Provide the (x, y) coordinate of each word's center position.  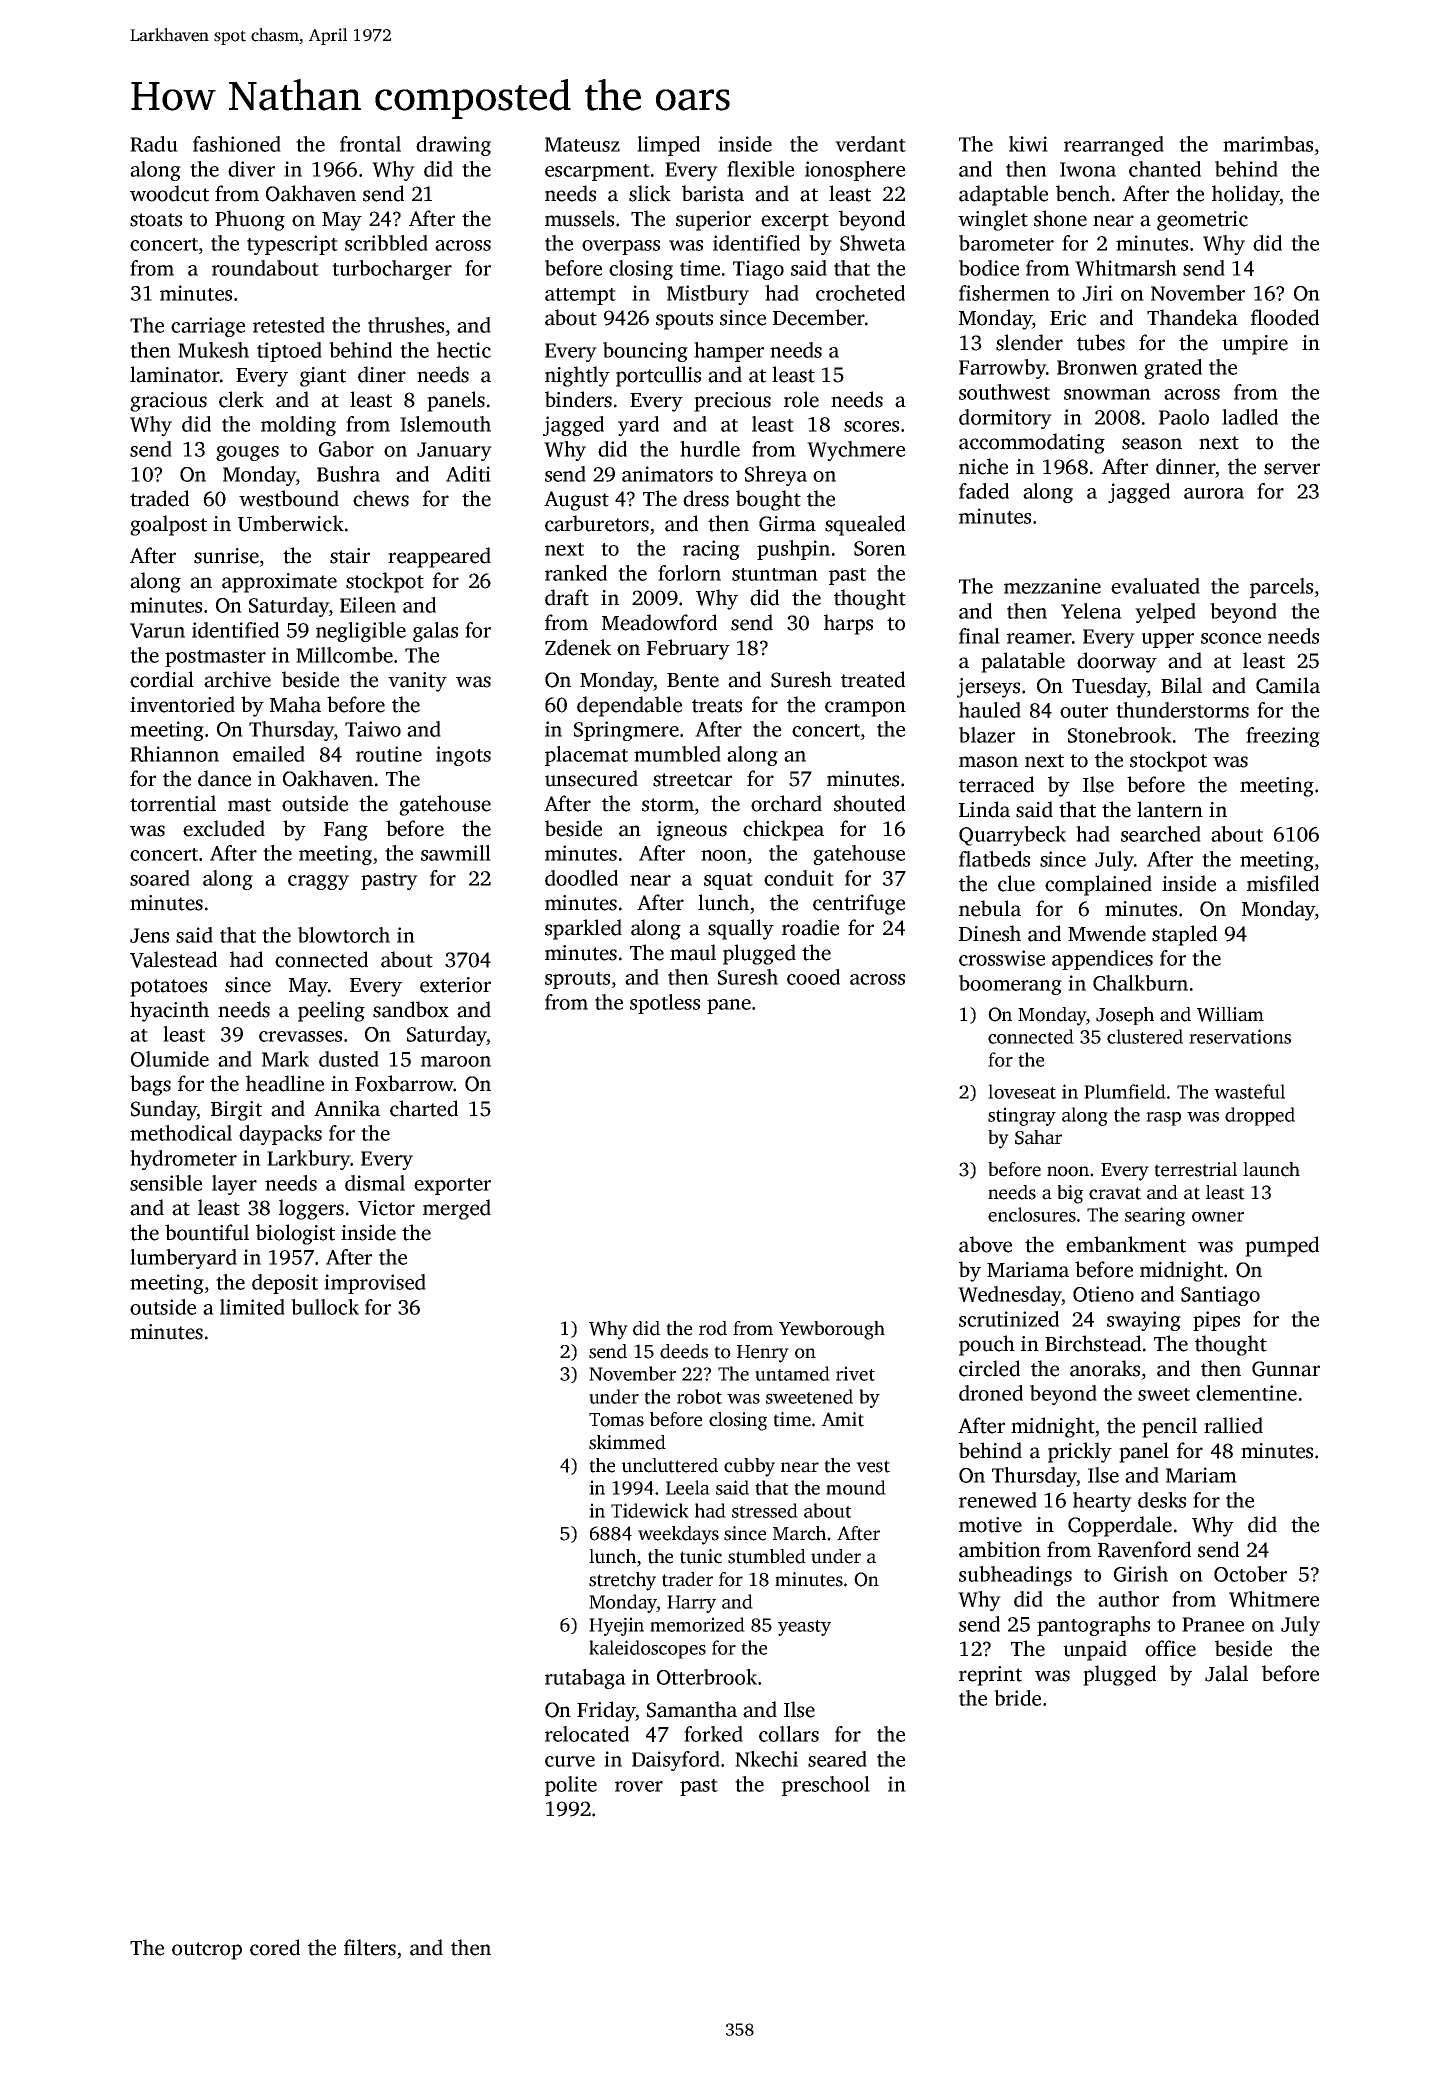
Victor (386, 1208)
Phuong (250, 220)
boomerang (1010, 985)
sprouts (577, 980)
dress (706, 498)
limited (252, 1307)
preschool (826, 1786)
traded (159, 498)
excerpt (795, 222)
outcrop (207, 1951)
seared (837, 1759)
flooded (1285, 317)
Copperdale (1120, 1526)
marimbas (1268, 144)
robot (699, 1396)
